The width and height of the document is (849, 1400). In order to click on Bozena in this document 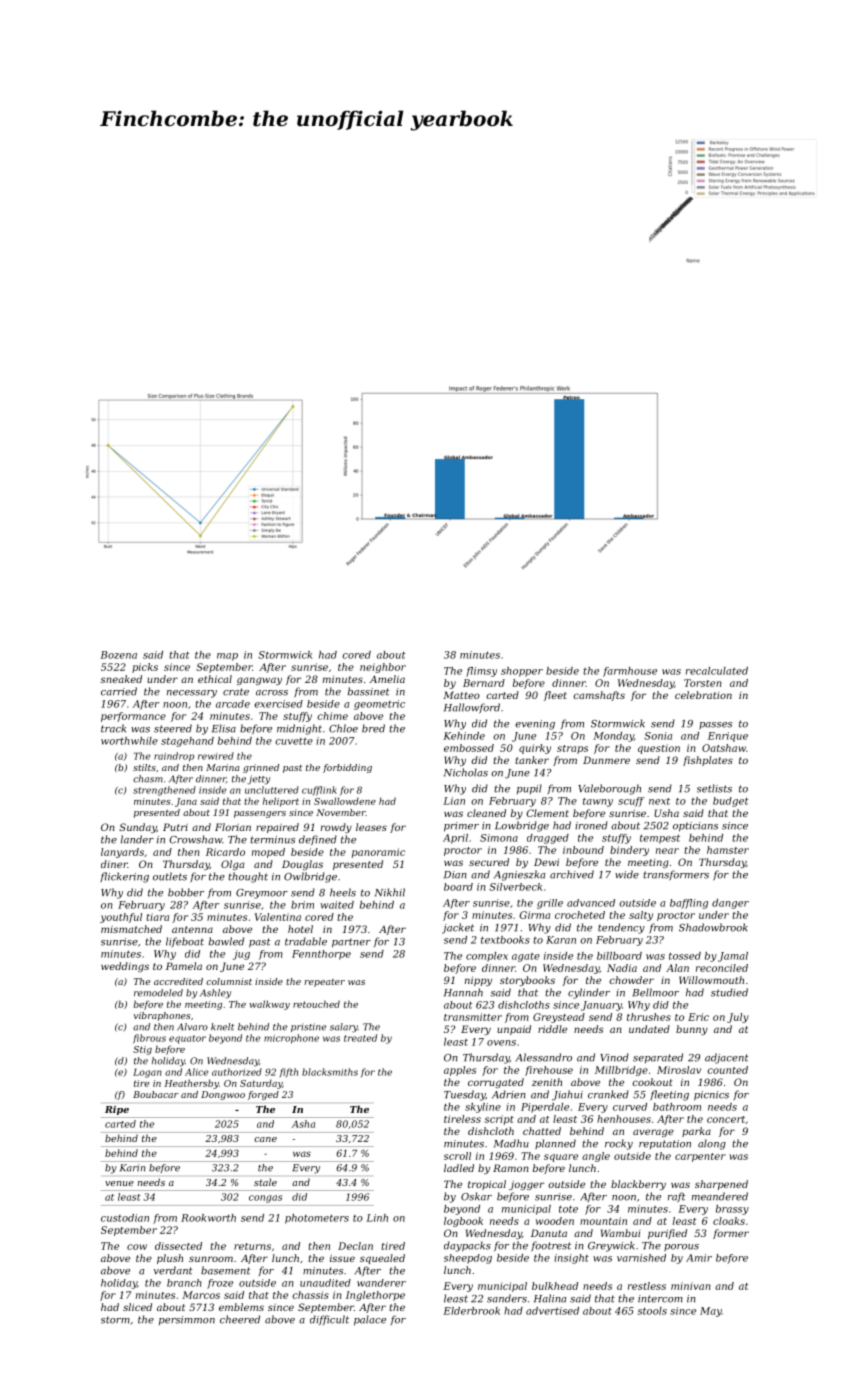, I will do `click(118, 655)`.
